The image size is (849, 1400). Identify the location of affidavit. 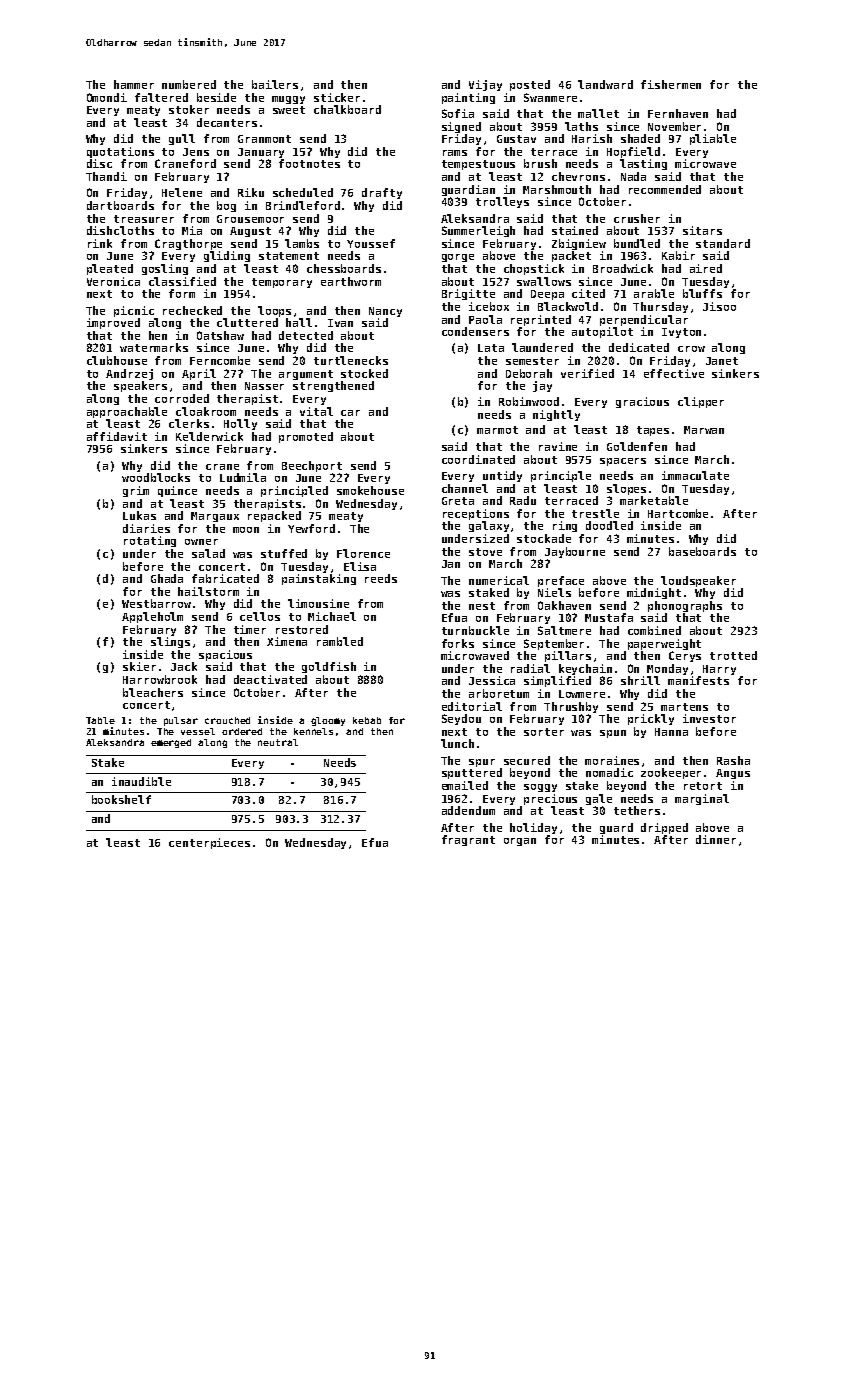
(117, 436).
